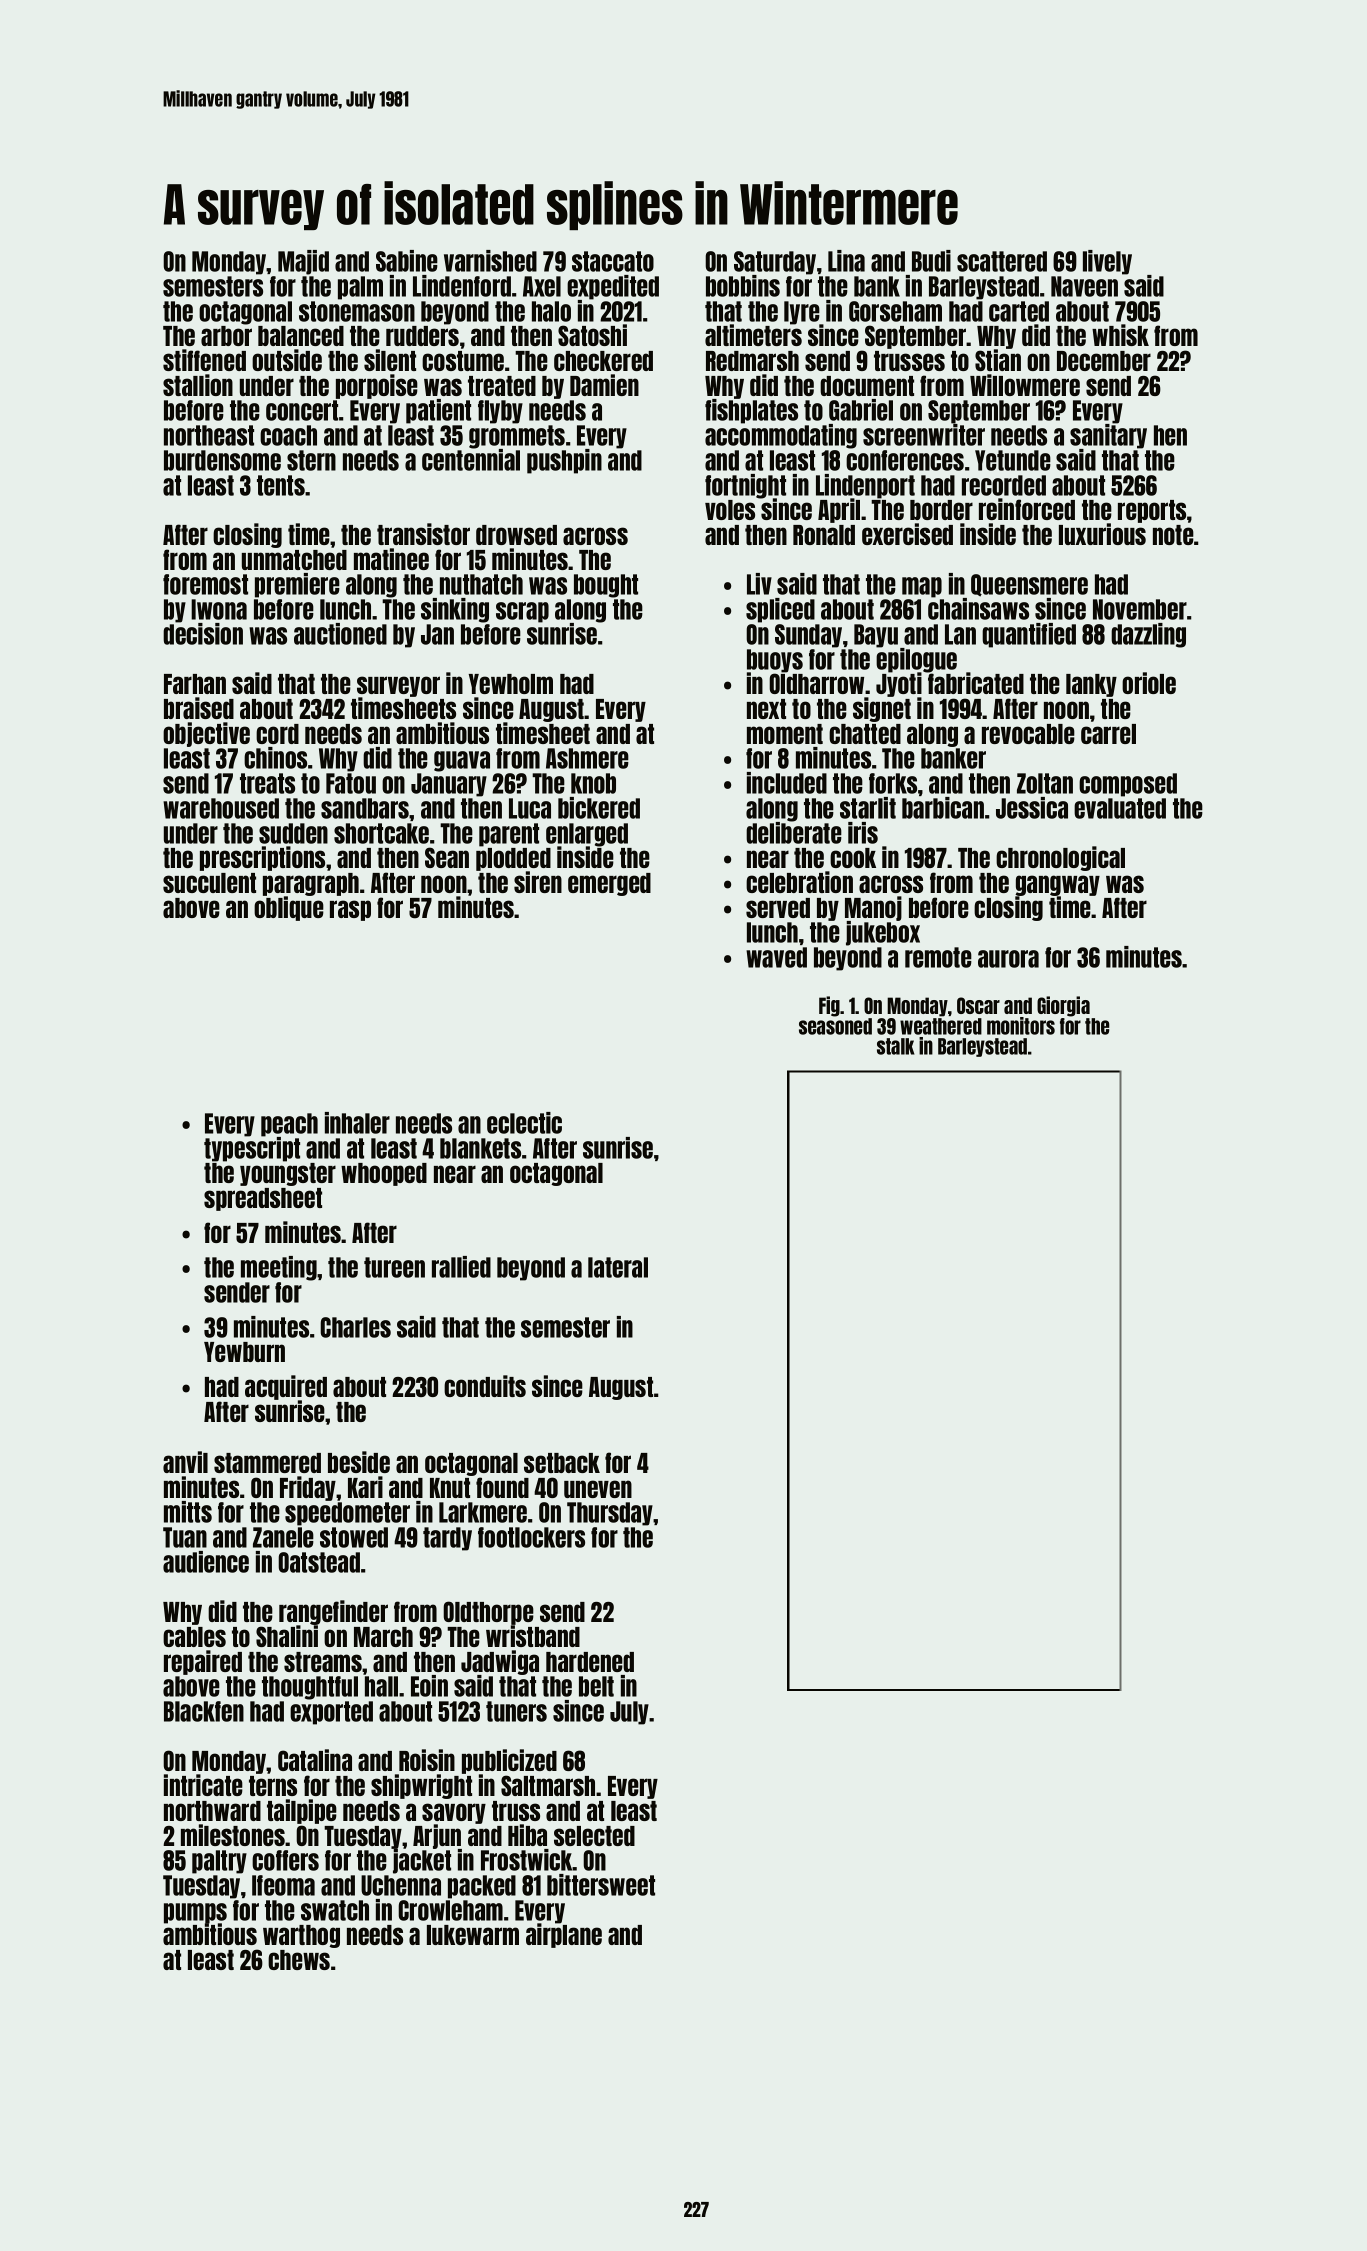 The height and width of the page is (2251, 1367). Describe the element at coordinates (861, 410) in the page. I see `Gabriel` at that location.
